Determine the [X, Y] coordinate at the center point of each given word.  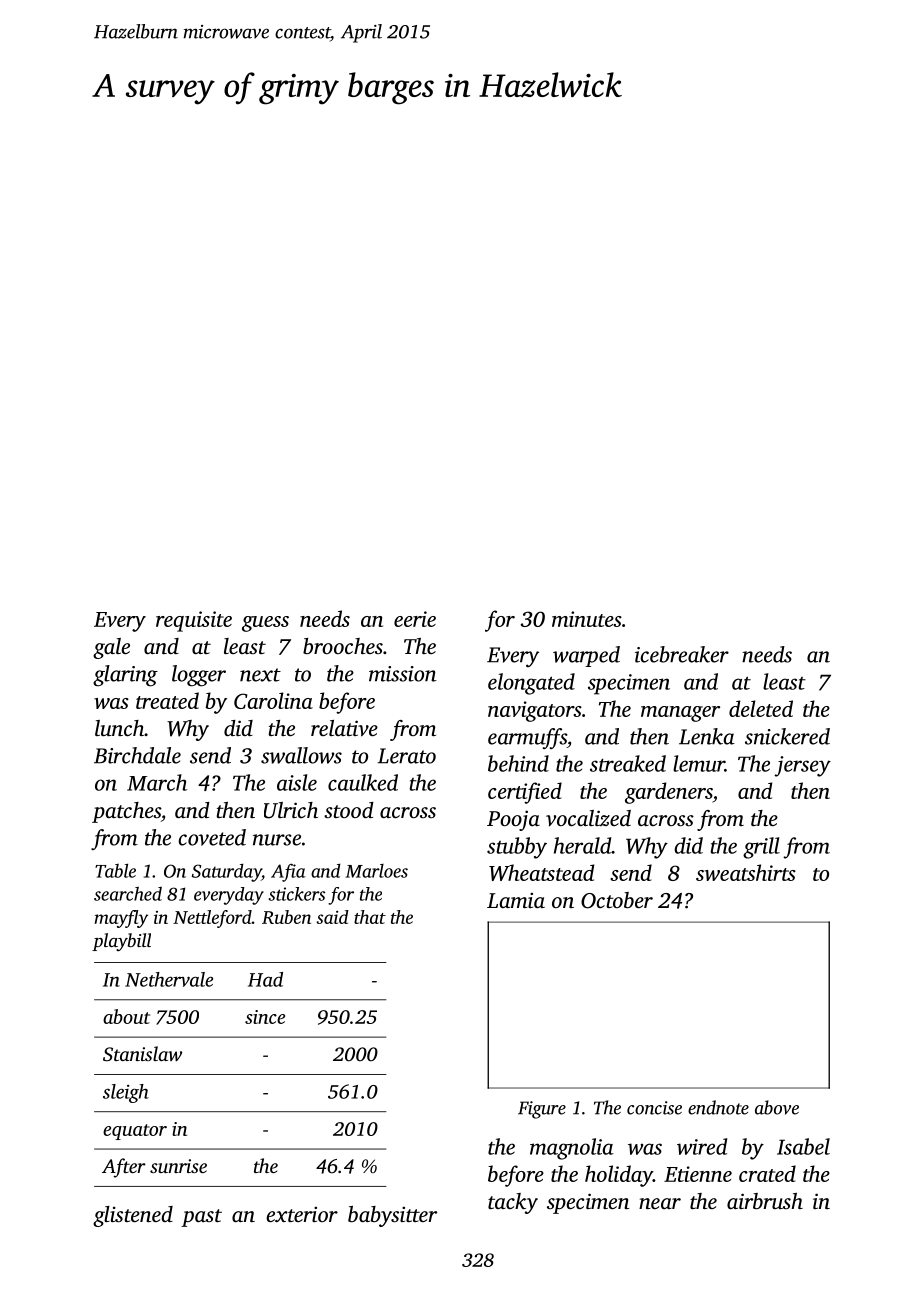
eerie [415, 619]
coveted [212, 837]
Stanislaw [142, 1054]
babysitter [392, 1216]
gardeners [669, 793]
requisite [194, 621]
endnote [718, 1107]
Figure [542, 1110]
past [201, 1218]
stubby [517, 848]
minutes [587, 619]
